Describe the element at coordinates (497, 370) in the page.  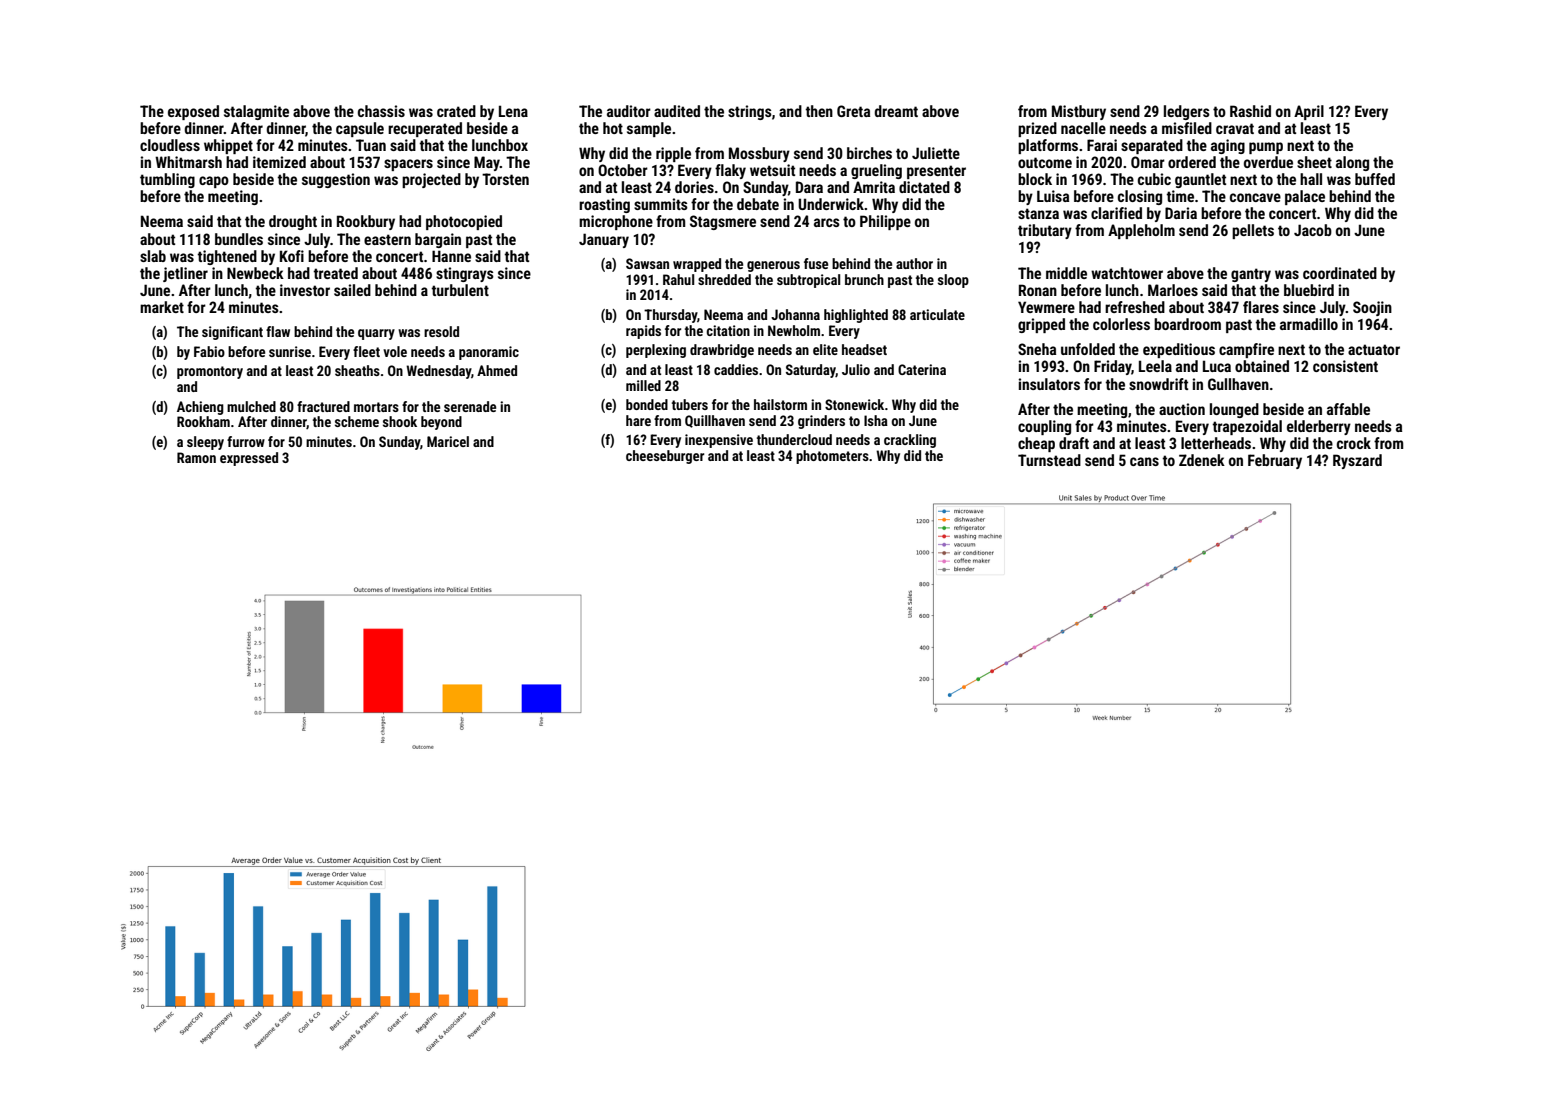
I see `Ahmed` at that location.
